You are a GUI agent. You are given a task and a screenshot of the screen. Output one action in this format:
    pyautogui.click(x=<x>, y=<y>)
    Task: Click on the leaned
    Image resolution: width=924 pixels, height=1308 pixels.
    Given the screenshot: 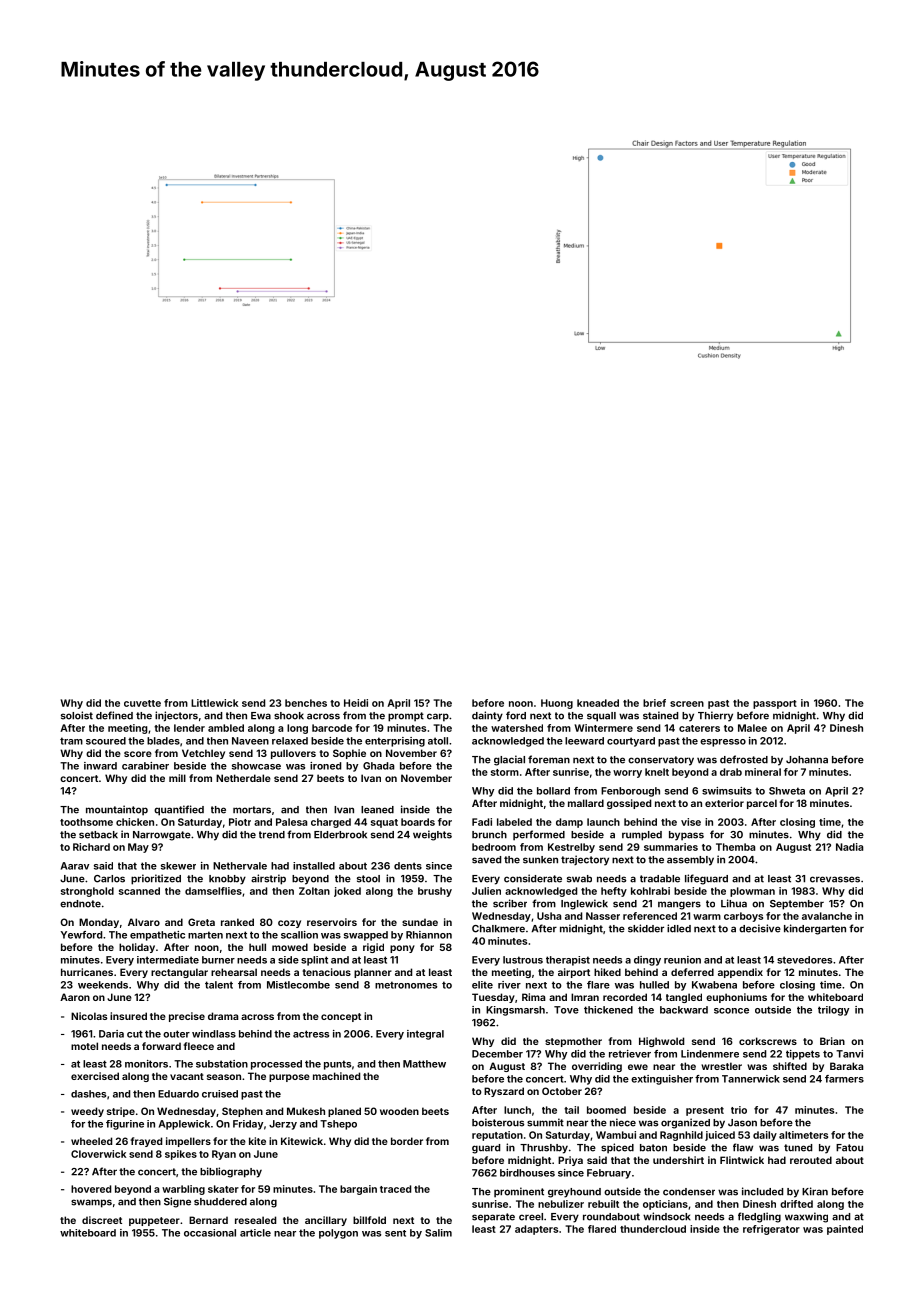 What is the action you would take?
    pyautogui.click(x=377, y=810)
